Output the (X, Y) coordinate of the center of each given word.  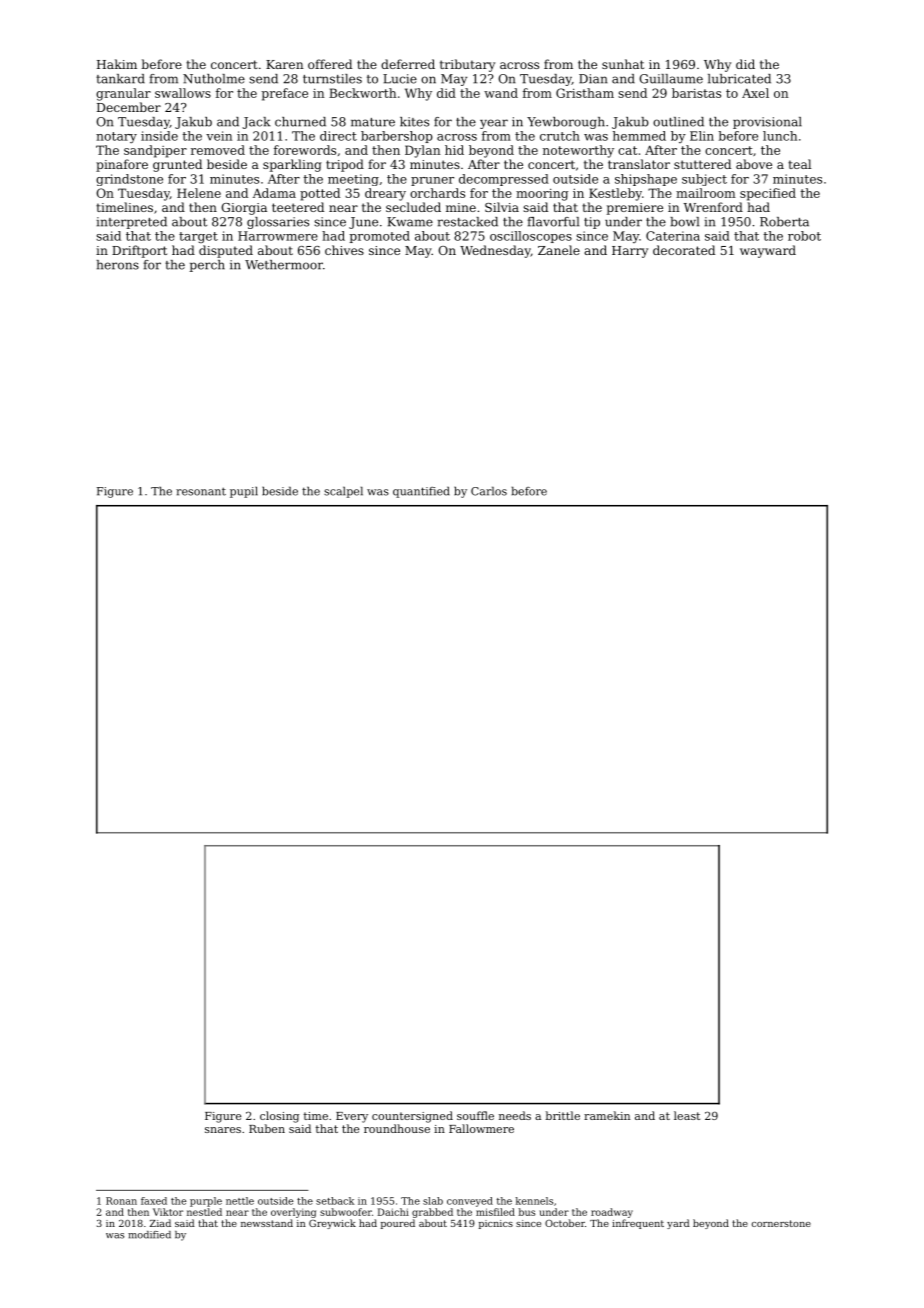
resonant (201, 491)
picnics (496, 1224)
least (687, 1115)
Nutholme (214, 79)
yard (678, 1224)
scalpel (343, 492)
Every (352, 1117)
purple (206, 1202)
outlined (678, 122)
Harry (630, 252)
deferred (408, 64)
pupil (244, 492)
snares (223, 1130)
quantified (421, 492)
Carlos (489, 491)
